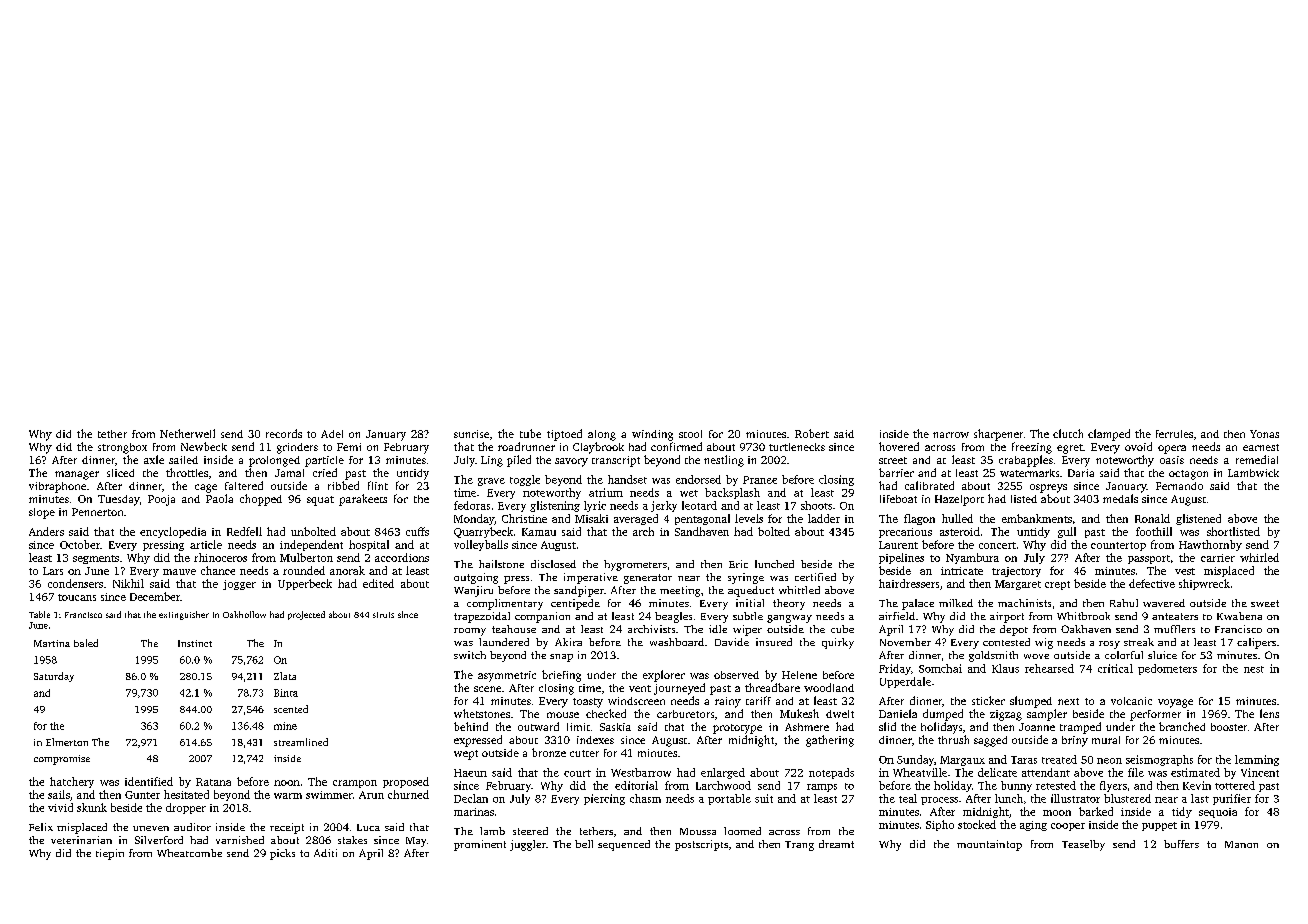  What do you see at coordinates (1046, 772) in the document?
I see `attendant` at bounding box center [1046, 772].
